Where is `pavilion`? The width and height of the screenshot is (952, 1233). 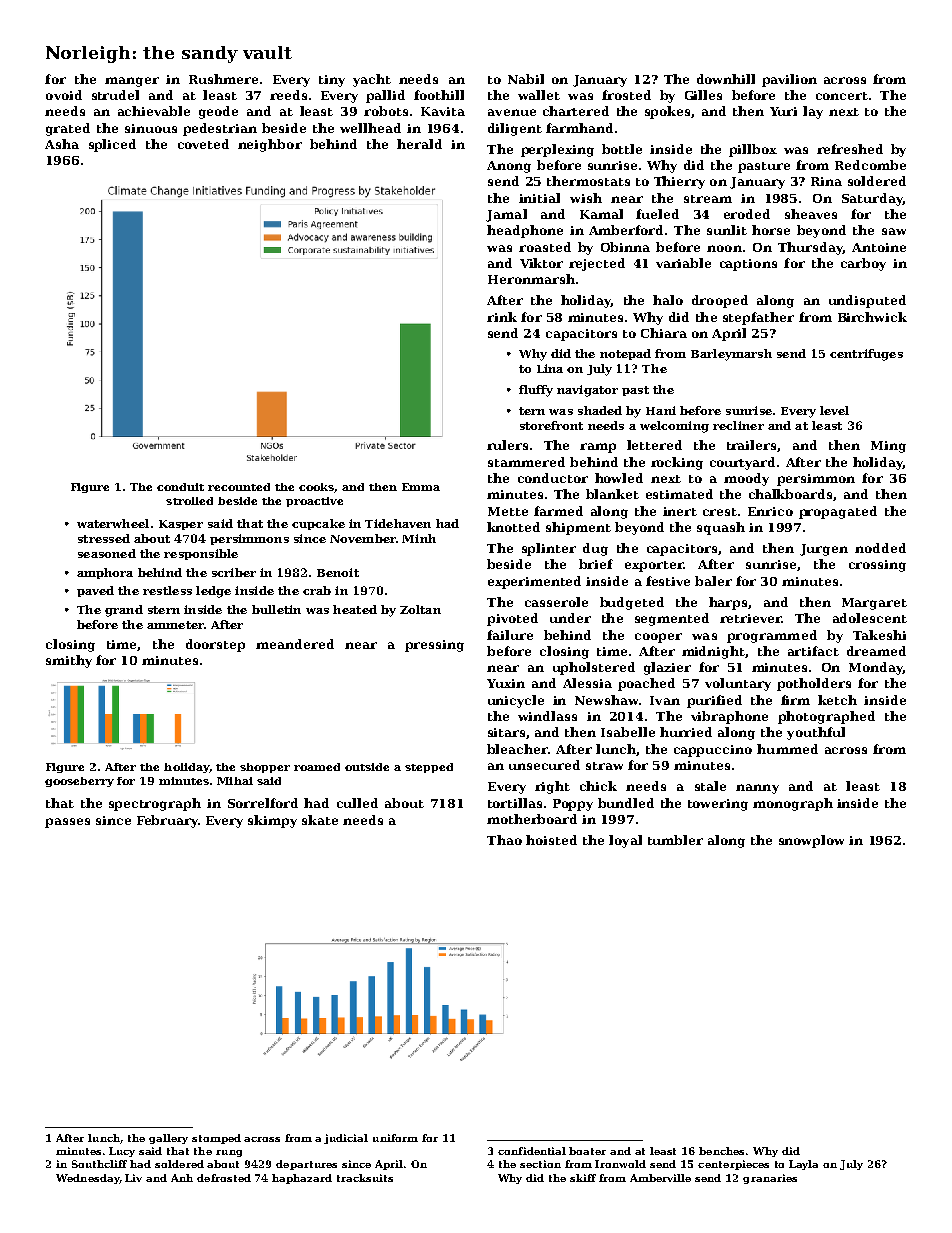
pavilion is located at coordinates (789, 80).
